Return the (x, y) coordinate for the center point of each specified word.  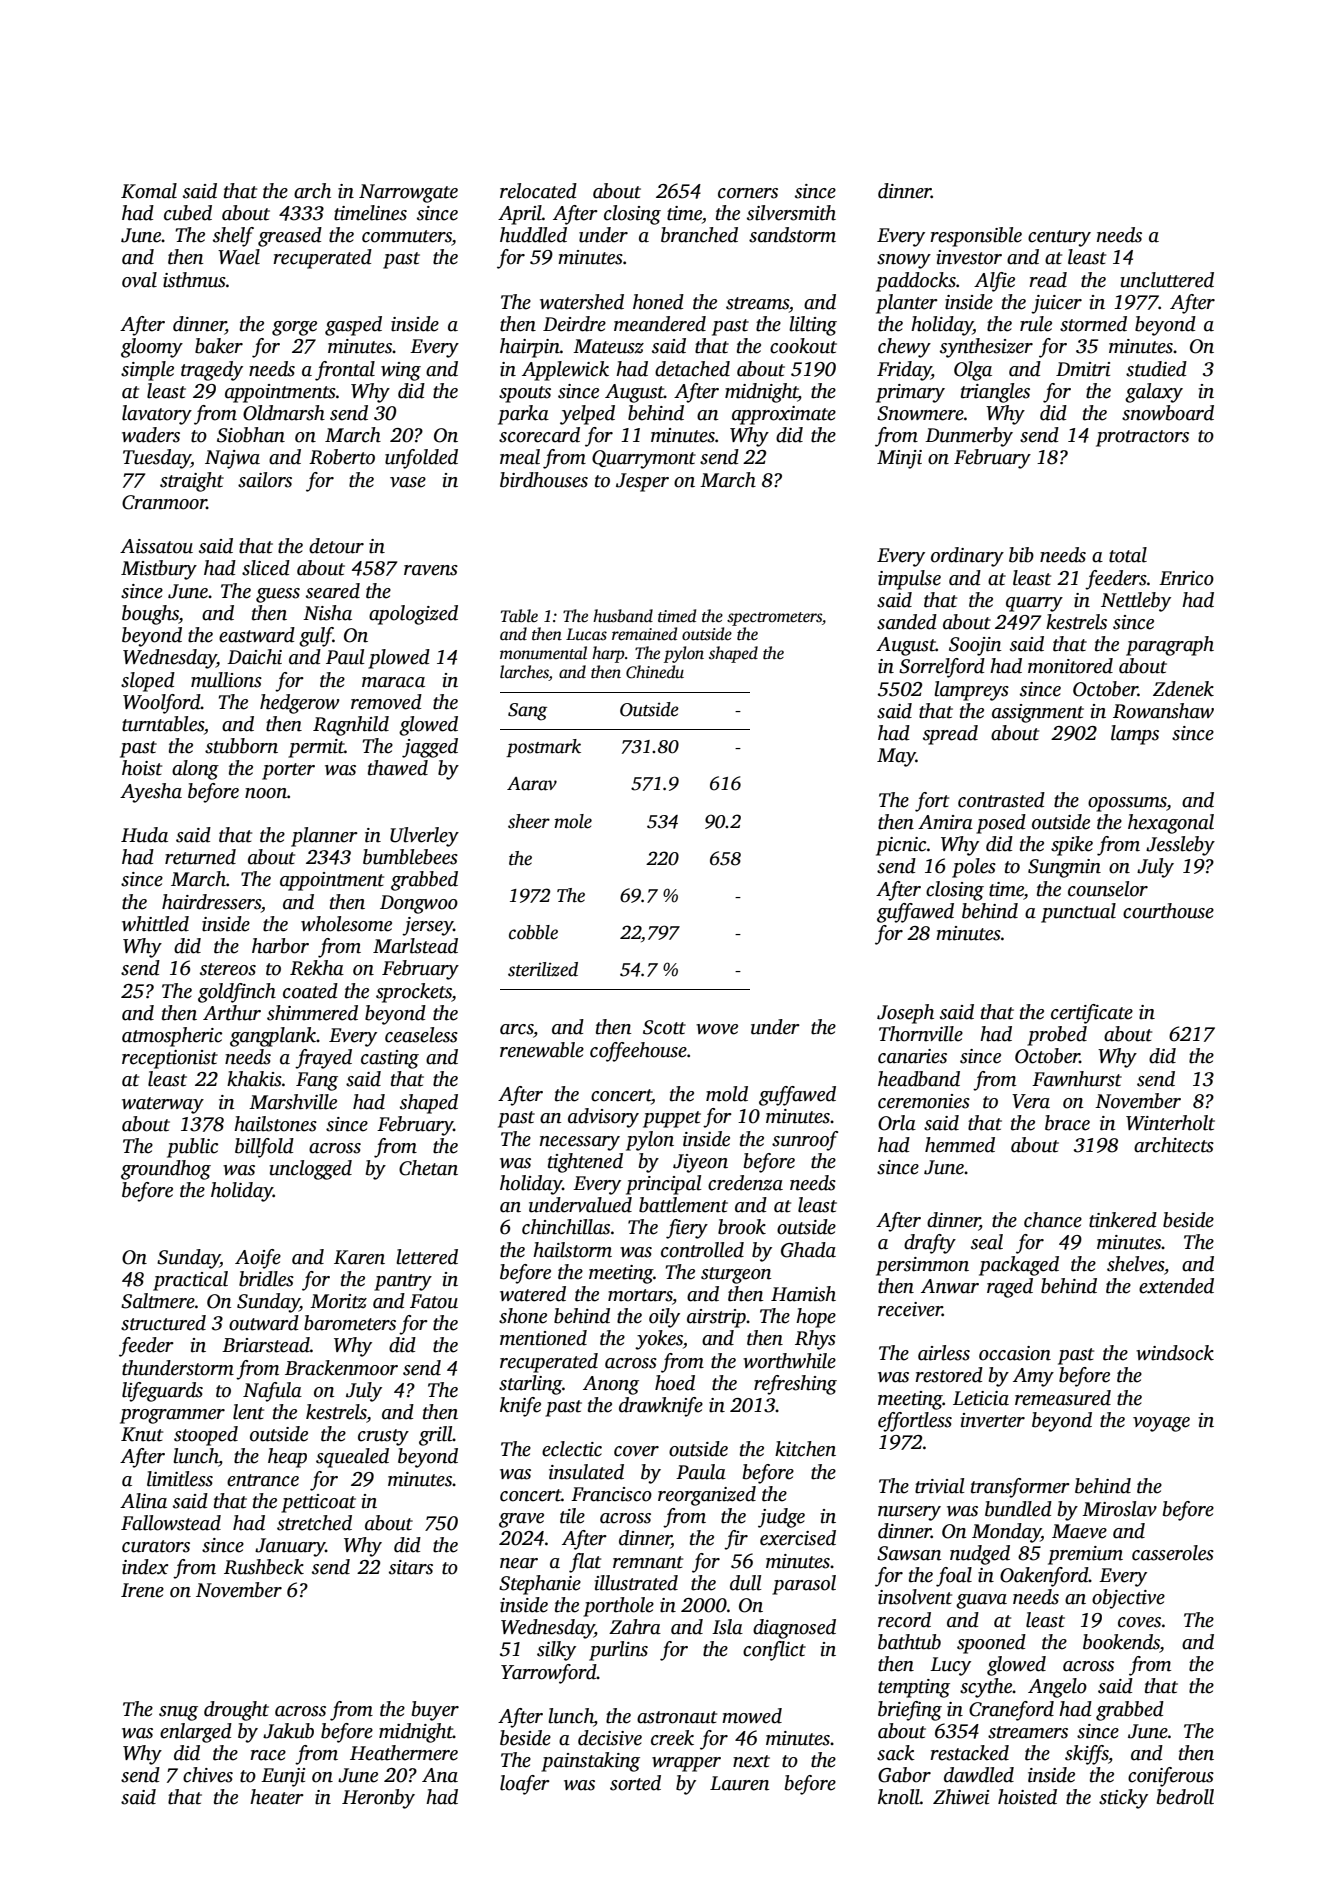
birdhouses (544, 480)
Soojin (975, 646)
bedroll (1185, 1797)
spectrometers (774, 619)
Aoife (258, 1259)
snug (178, 1713)
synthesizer (986, 348)
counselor (1108, 889)
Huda (144, 835)
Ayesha (151, 793)
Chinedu (655, 672)
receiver (910, 1309)
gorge (294, 328)
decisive (610, 1738)
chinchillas (566, 1227)
